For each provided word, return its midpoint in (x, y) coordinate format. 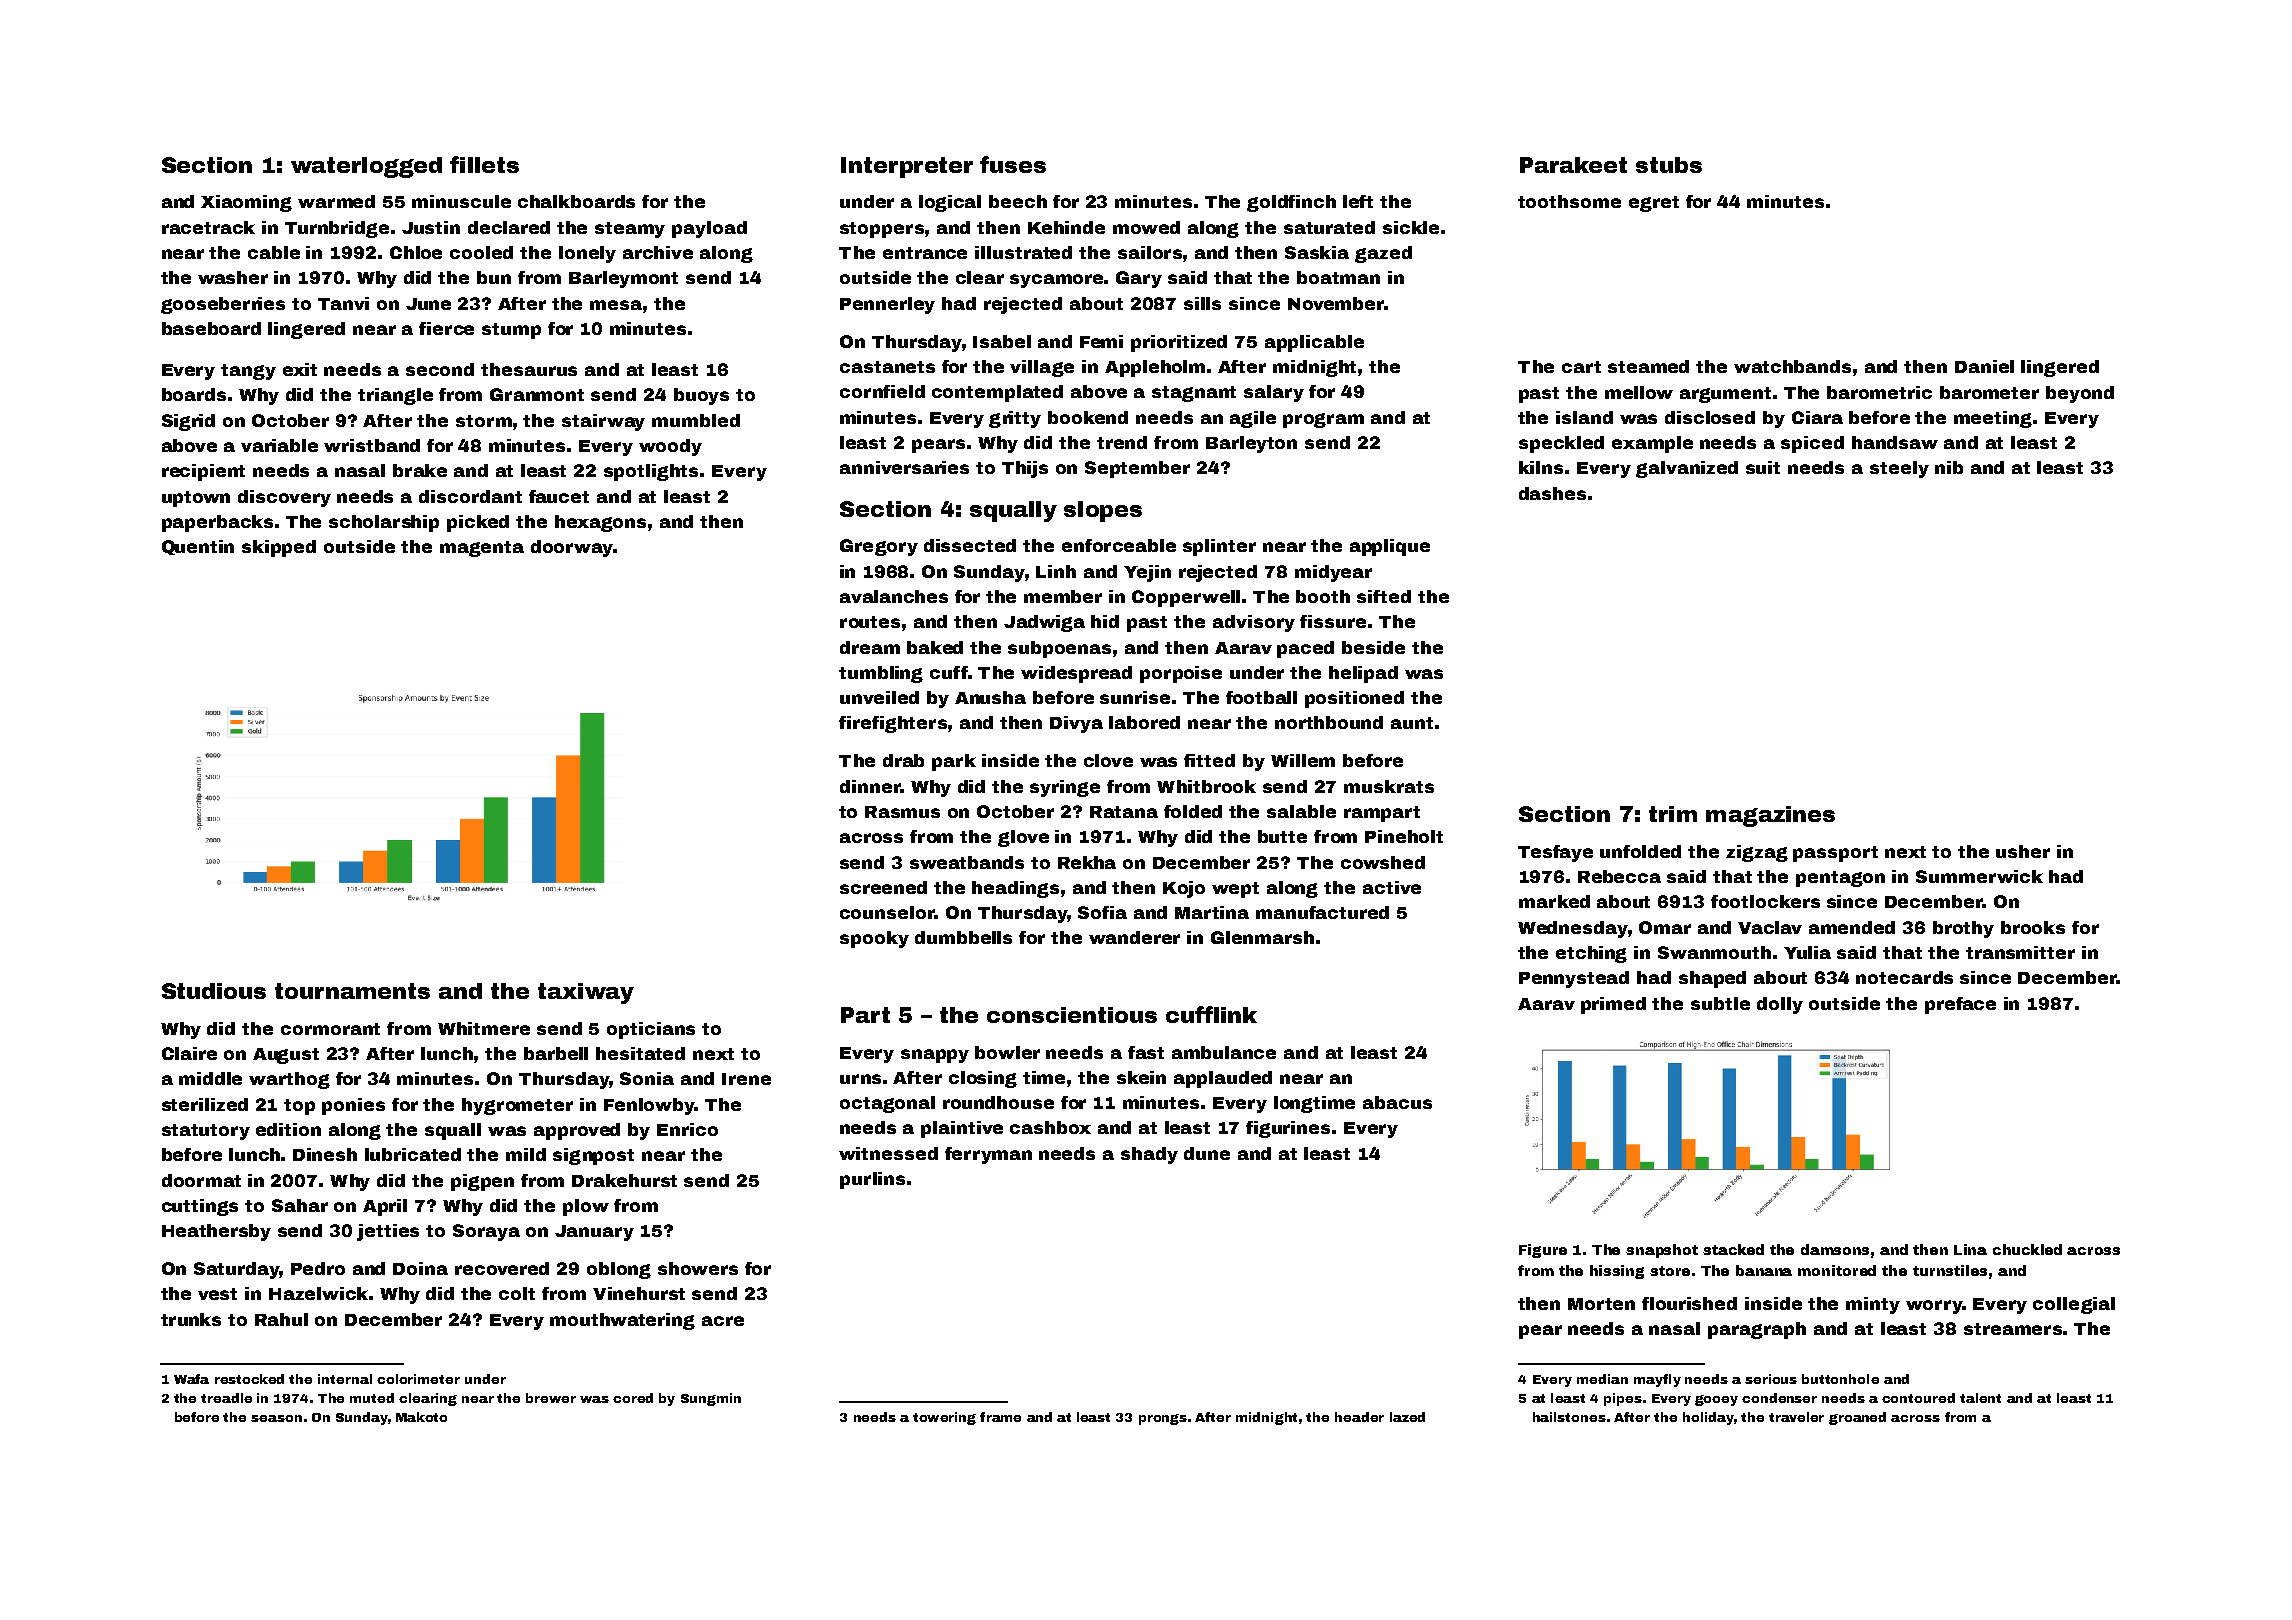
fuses (1013, 164)
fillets (484, 164)
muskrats (1389, 786)
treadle (226, 1398)
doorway (572, 548)
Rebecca (1619, 876)
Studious (214, 991)
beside (1373, 647)
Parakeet (1573, 165)
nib (1949, 467)
